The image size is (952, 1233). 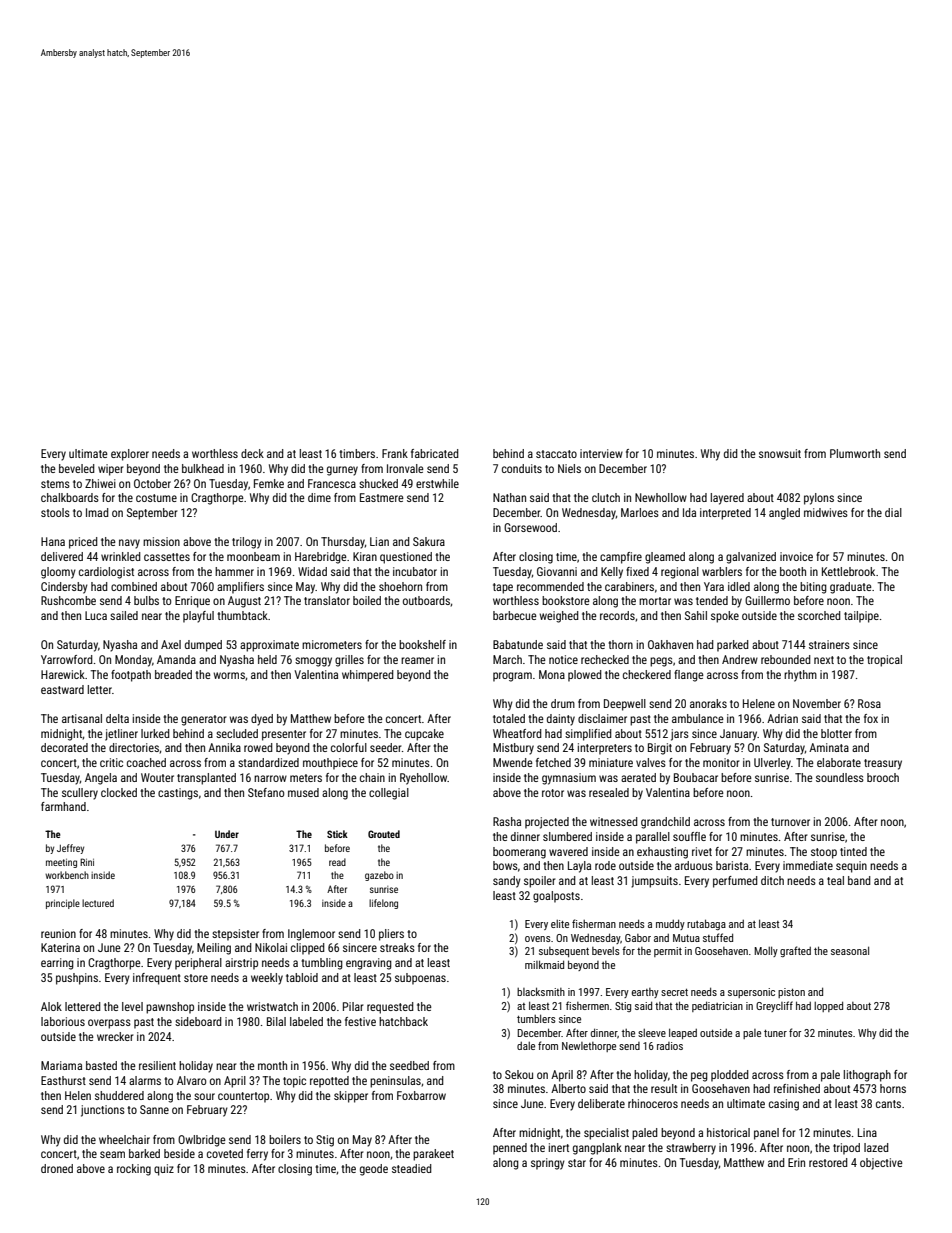 What do you see at coordinates (429, 541) in the image?
I see `Sakura` at bounding box center [429, 541].
